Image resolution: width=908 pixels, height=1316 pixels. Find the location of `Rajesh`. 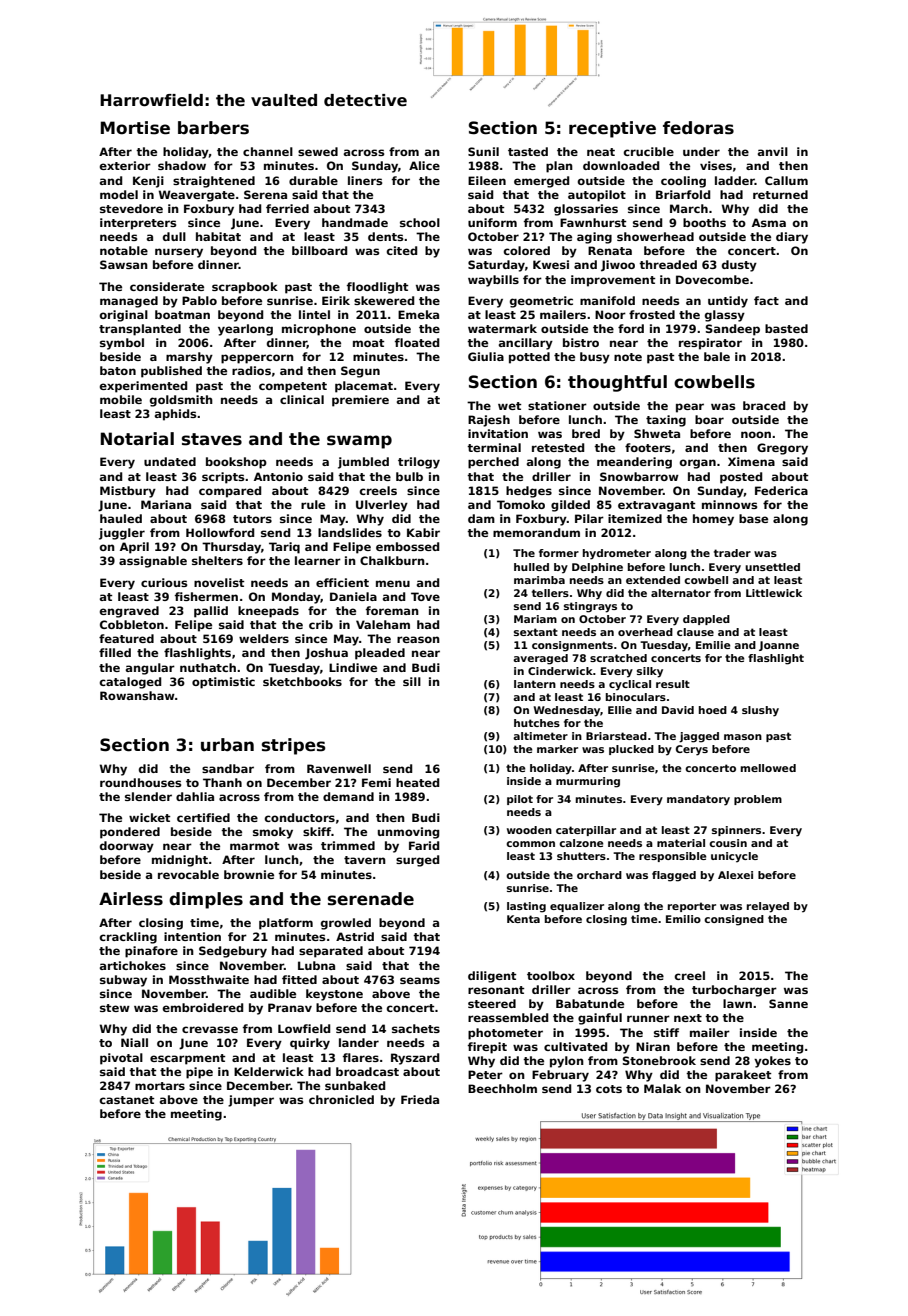

Rajesh is located at coordinates (489, 421).
